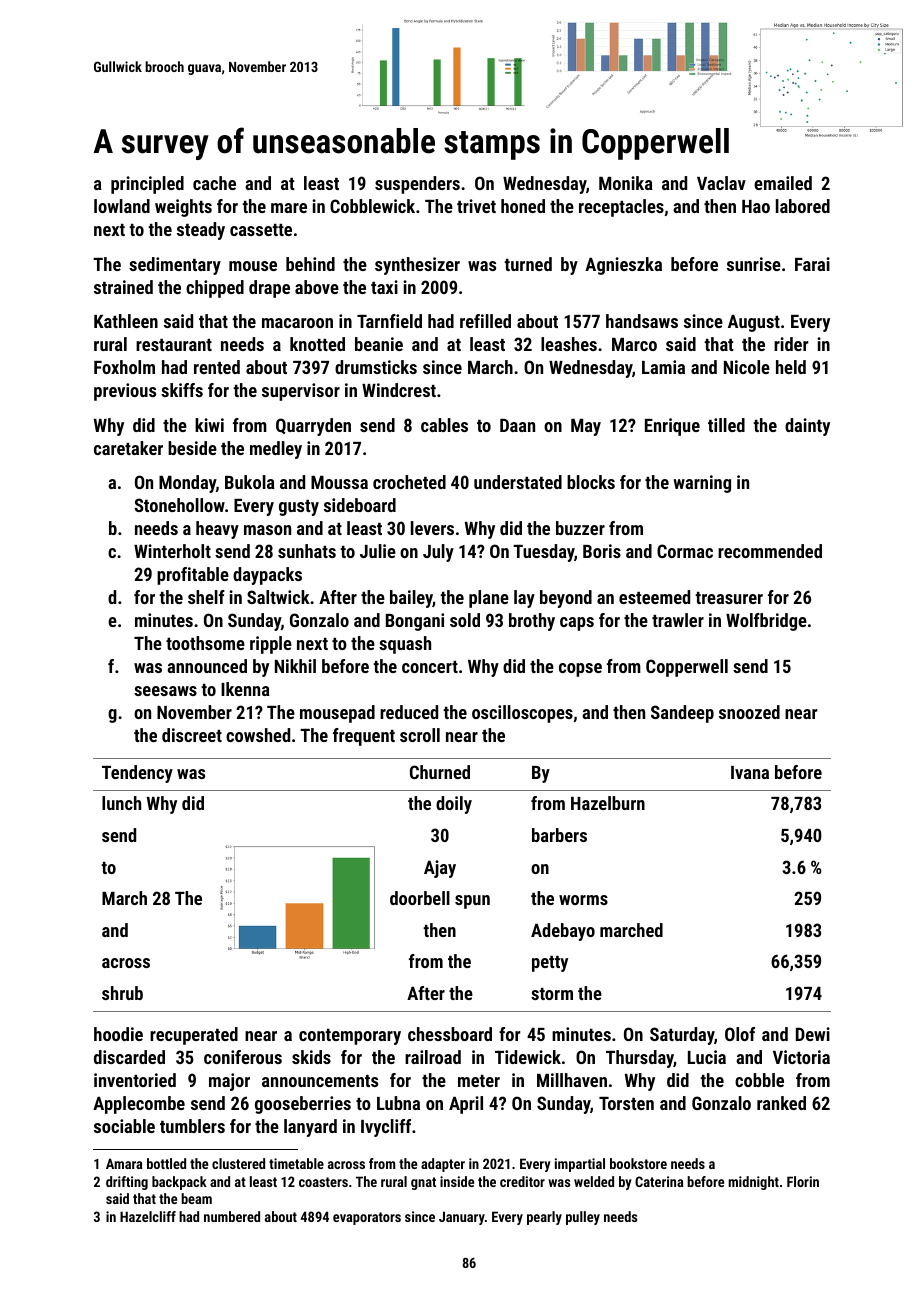 The image size is (924, 1314). Describe the element at coordinates (721, 183) in the image. I see `Vaclav` at that location.
